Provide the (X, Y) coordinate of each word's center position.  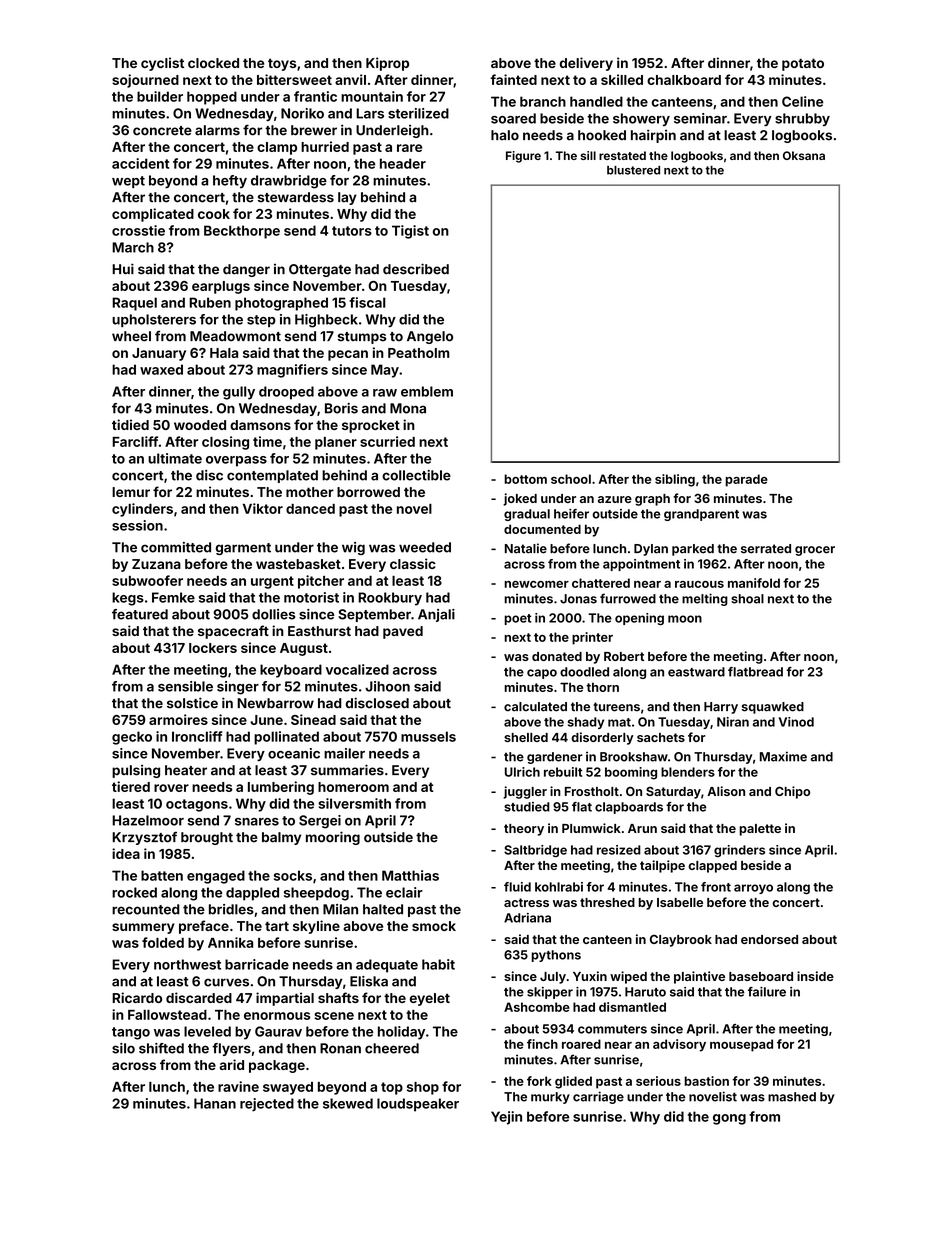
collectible (416, 475)
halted (383, 909)
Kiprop (387, 64)
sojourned (145, 81)
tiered (131, 786)
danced (310, 509)
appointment (641, 565)
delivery (586, 64)
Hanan (215, 1103)
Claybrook (681, 941)
